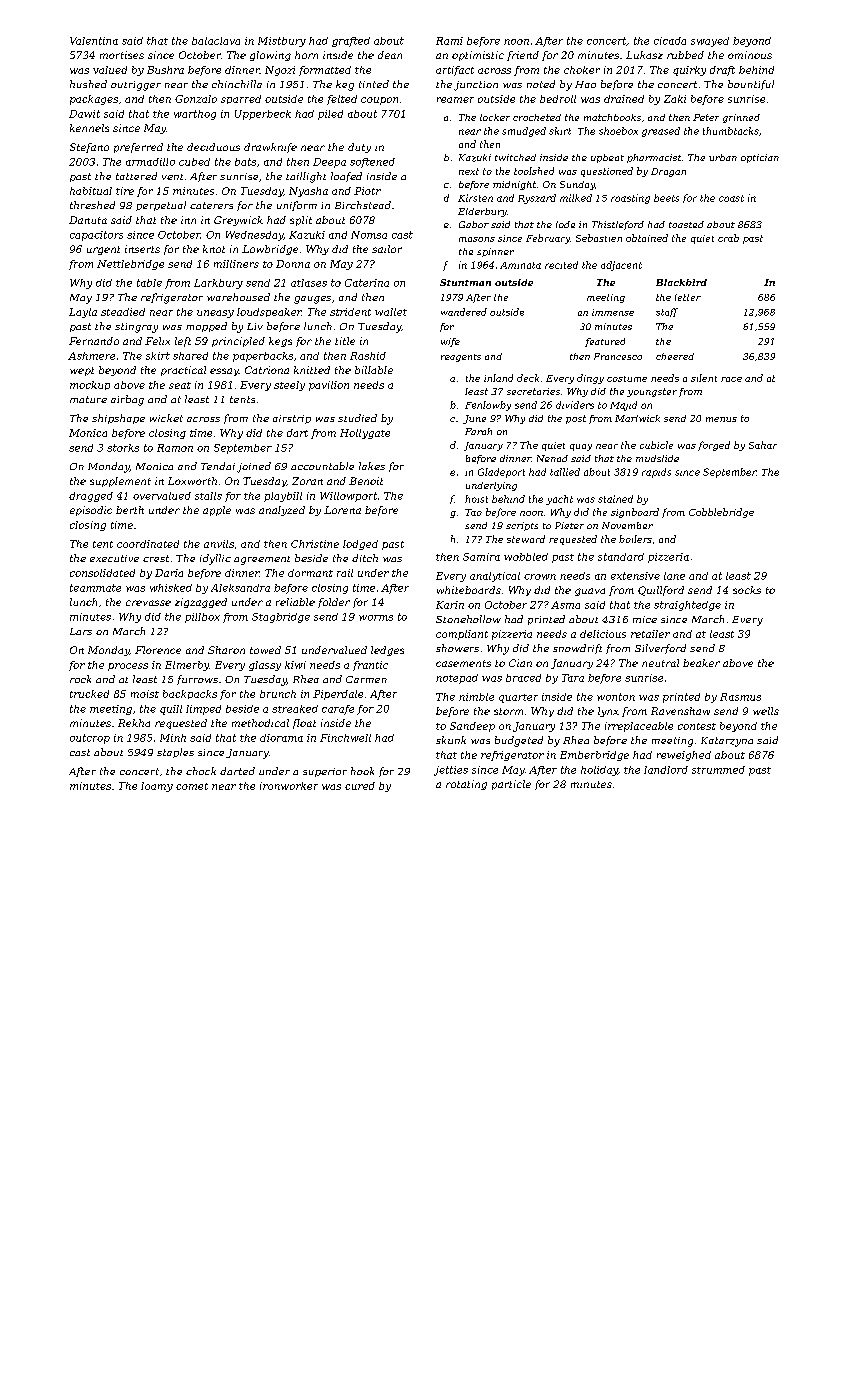  Describe the element at coordinates (366, 679) in the screenshot. I see `Carmen` at that location.
